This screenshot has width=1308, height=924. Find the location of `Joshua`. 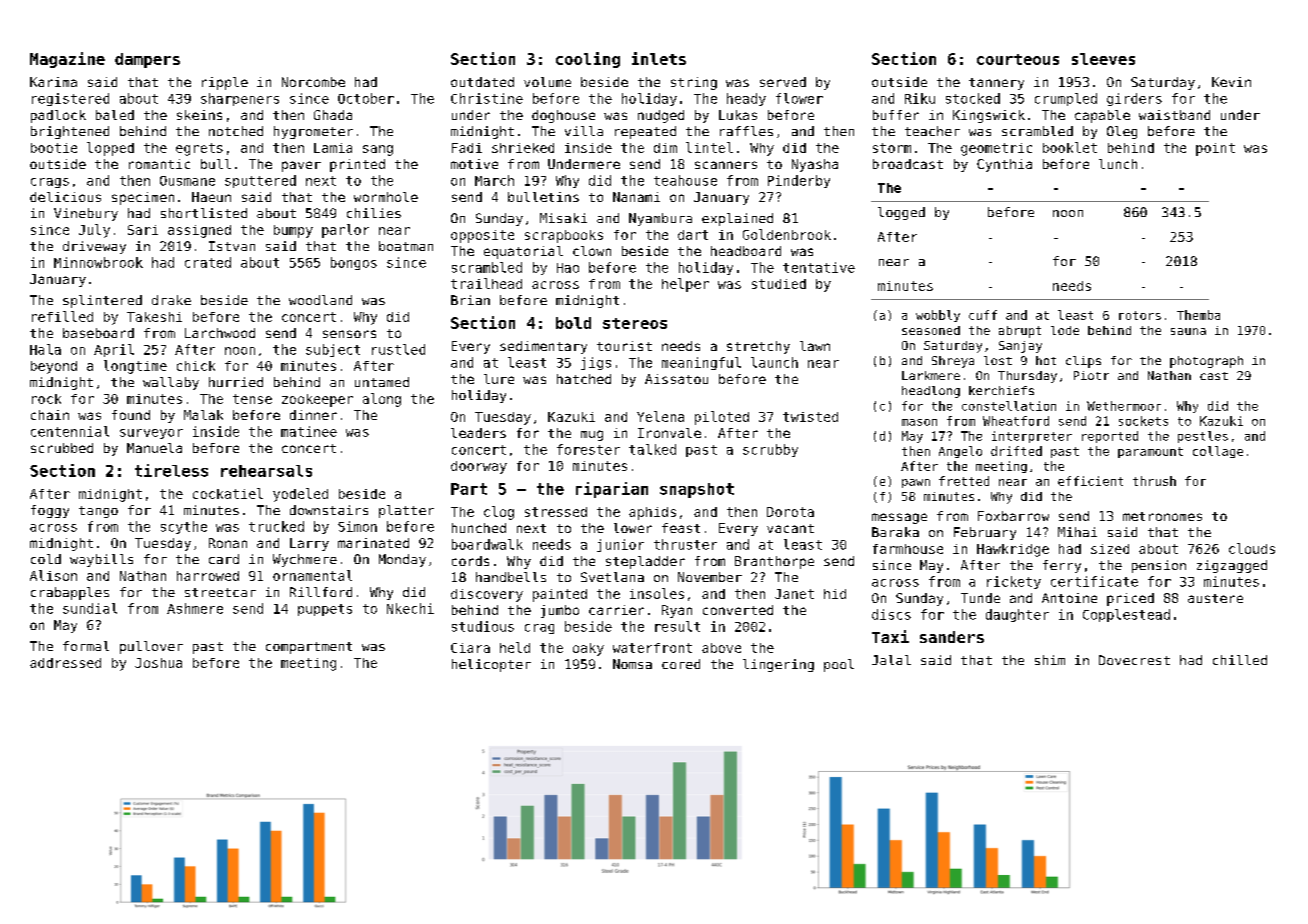

Joshua is located at coordinates (158, 663).
